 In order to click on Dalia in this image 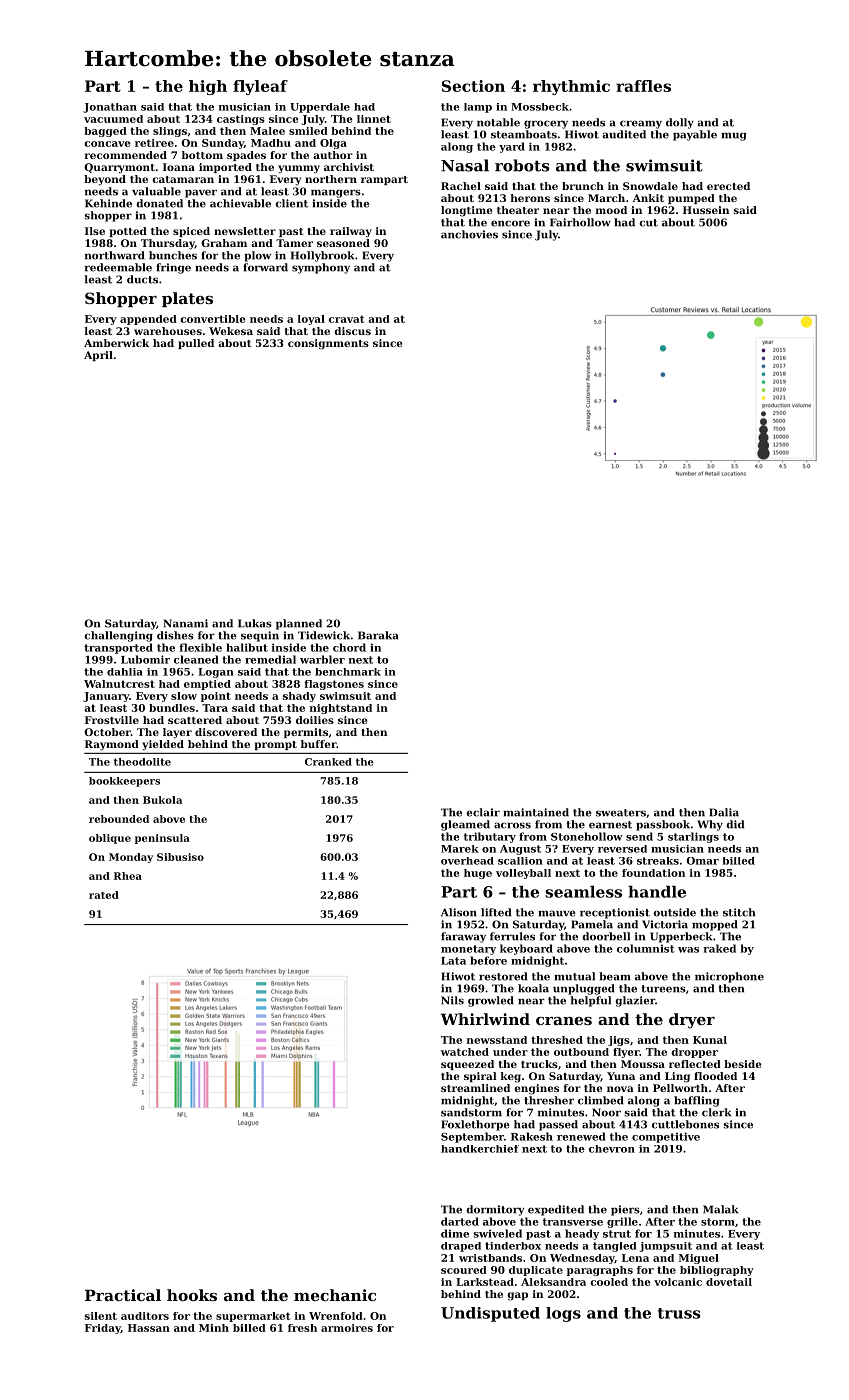, I will do `click(724, 812)`.
